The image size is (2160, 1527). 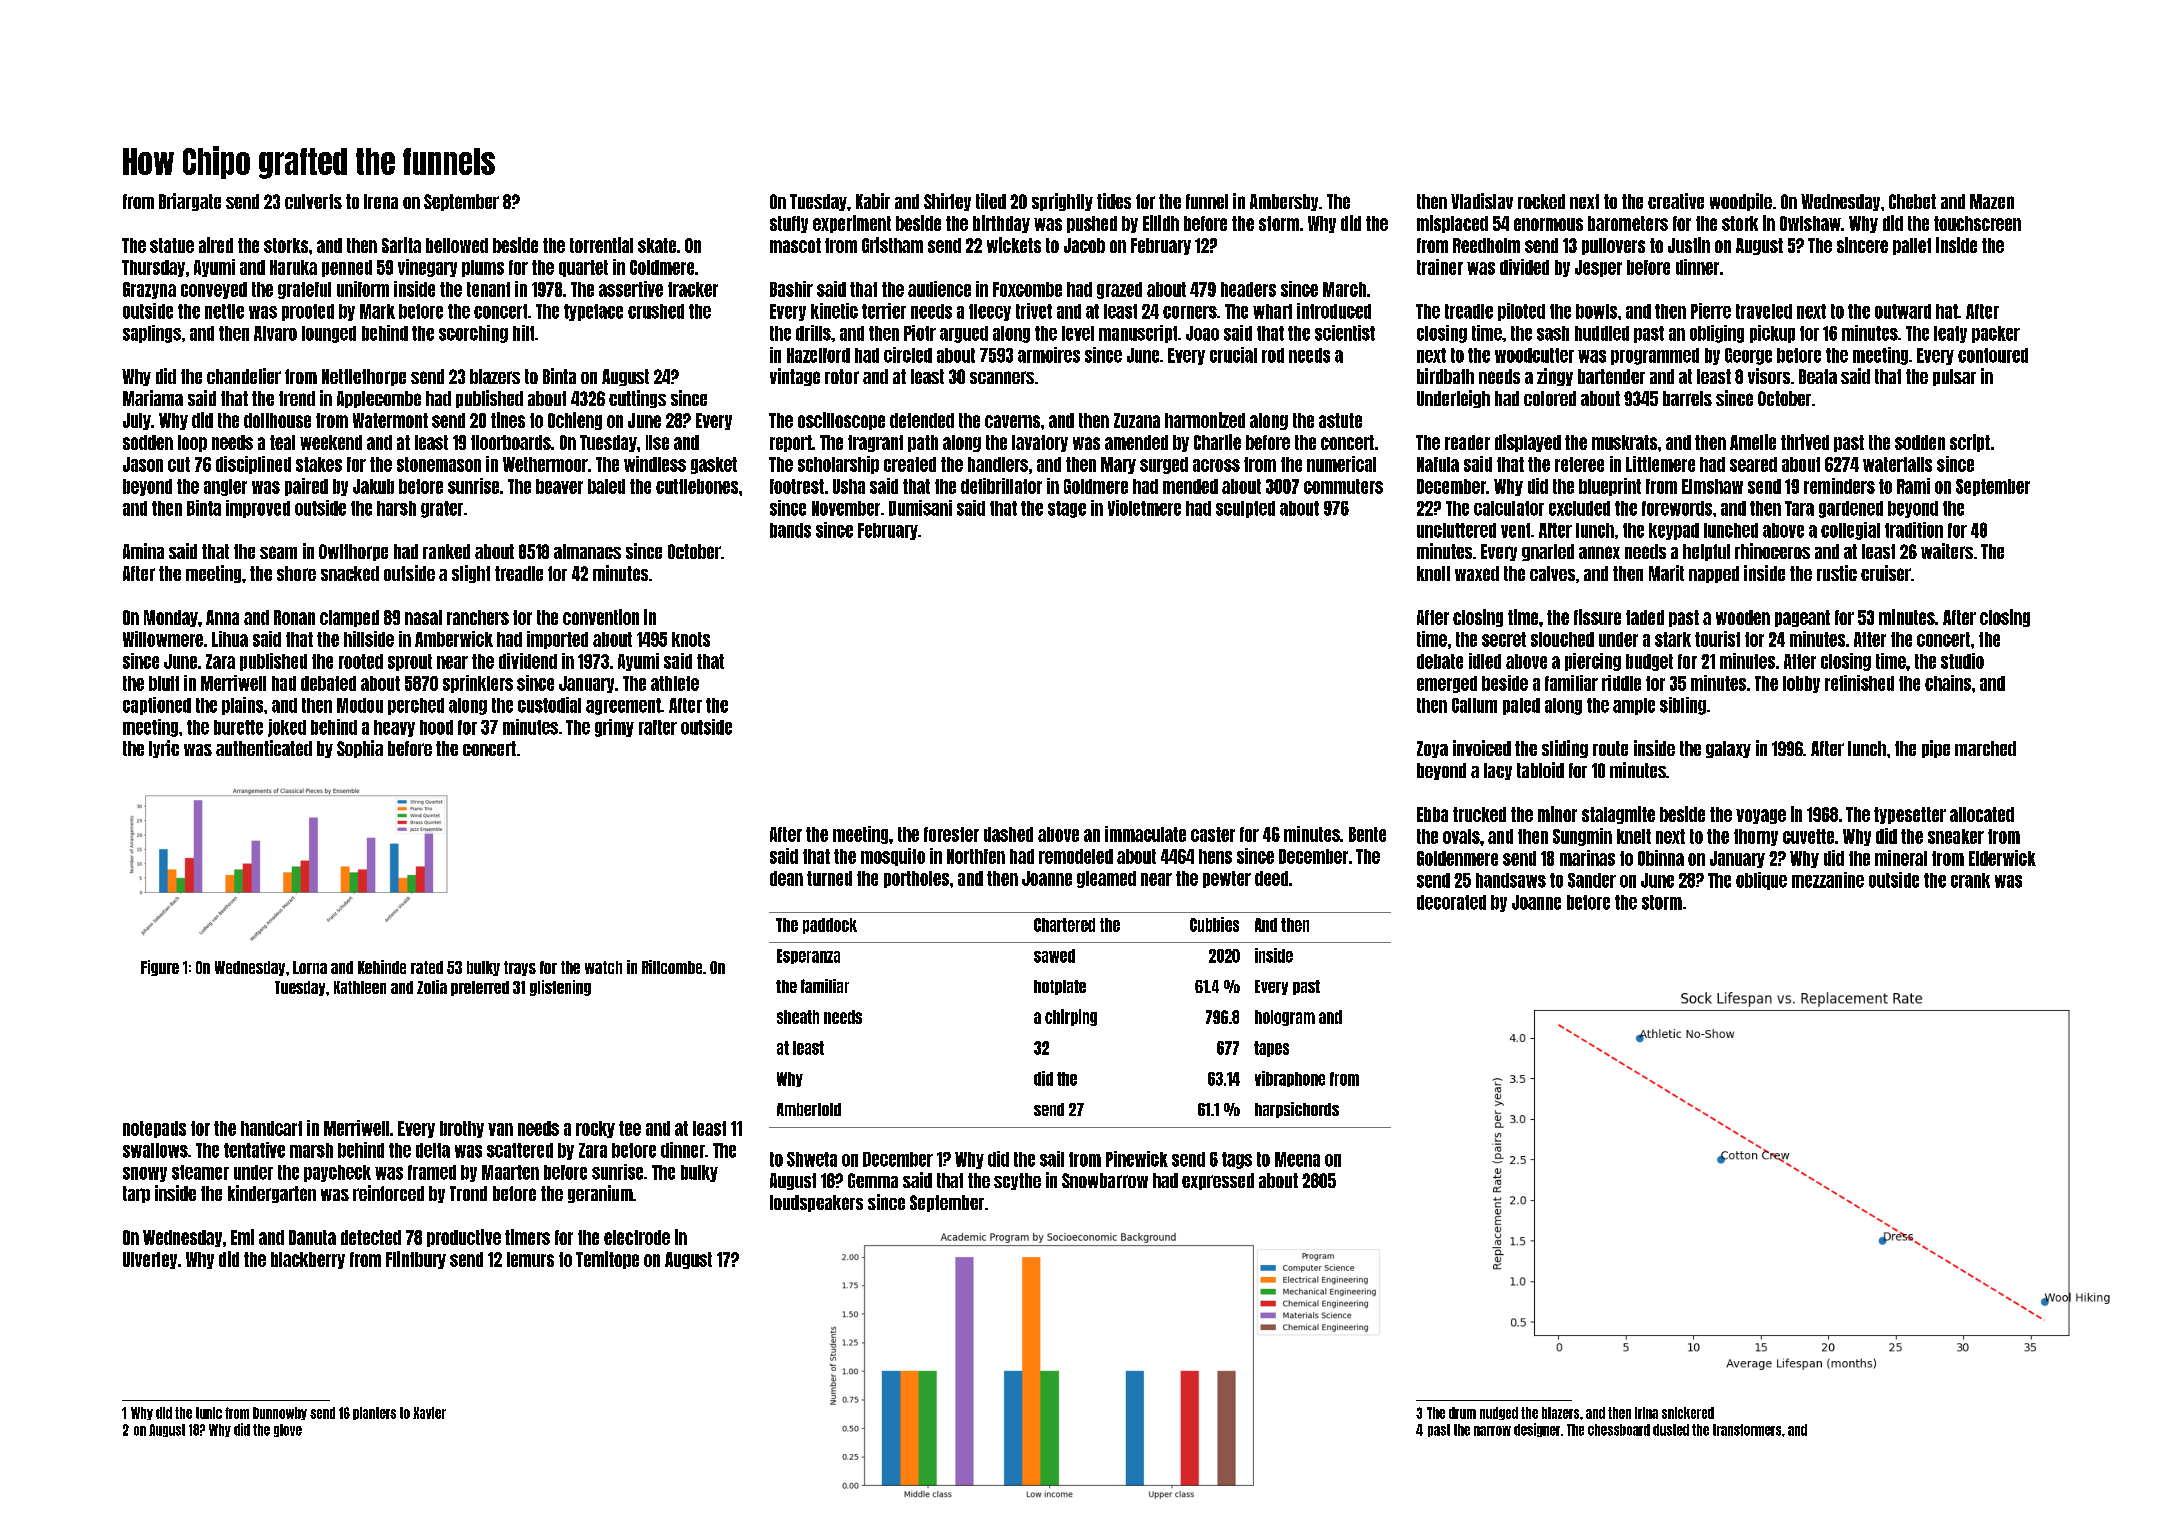 What do you see at coordinates (1747, 1430) in the screenshot?
I see `transformers` at bounding box center [1747, 1430].
